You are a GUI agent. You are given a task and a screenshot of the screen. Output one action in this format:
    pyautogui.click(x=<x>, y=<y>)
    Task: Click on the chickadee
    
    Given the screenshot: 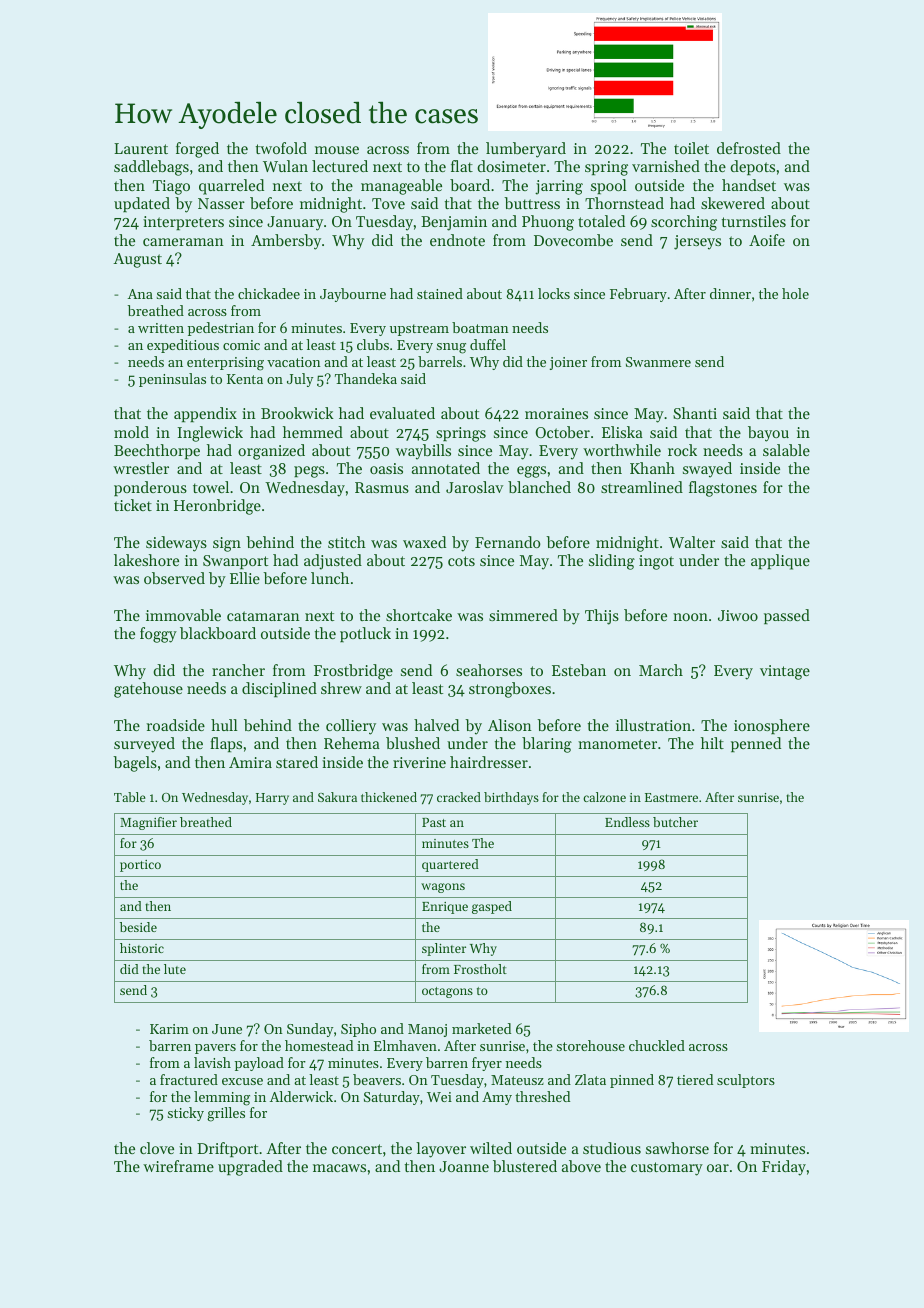 What is the action you would take?
    pyautogui.click(x=269, y=293)
